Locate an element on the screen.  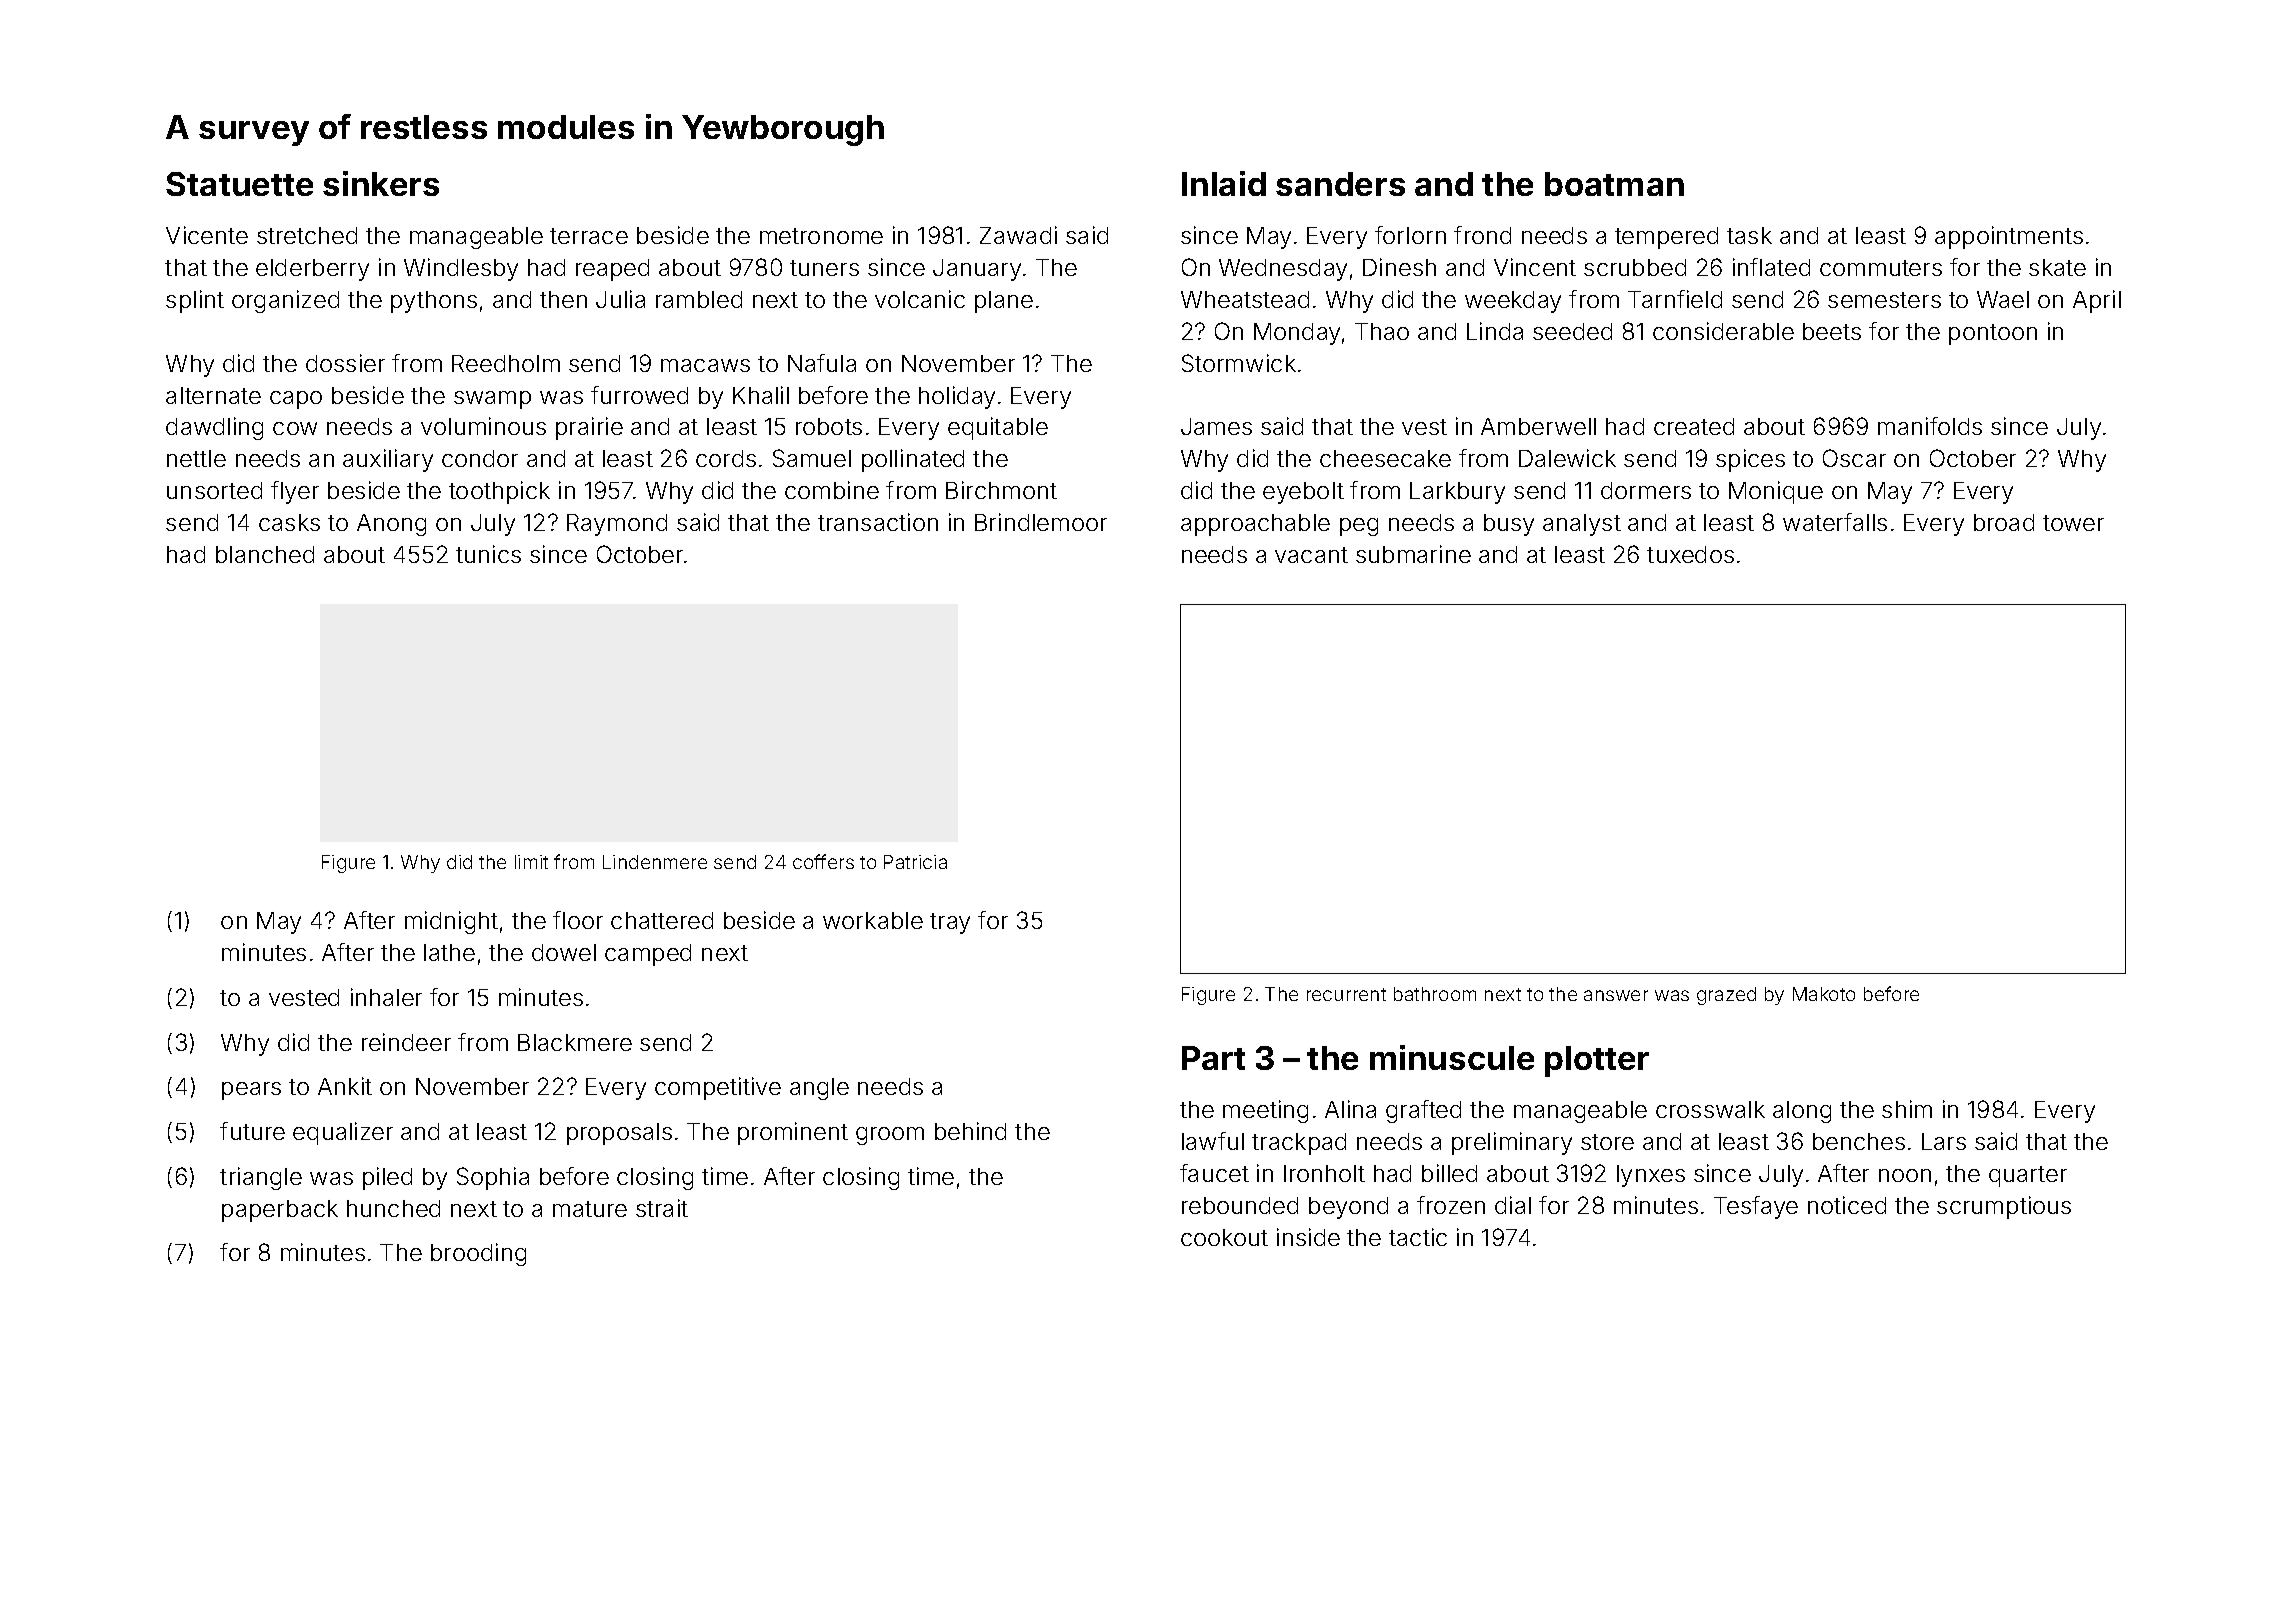
paperback is located at coordinates (280, 1211).
